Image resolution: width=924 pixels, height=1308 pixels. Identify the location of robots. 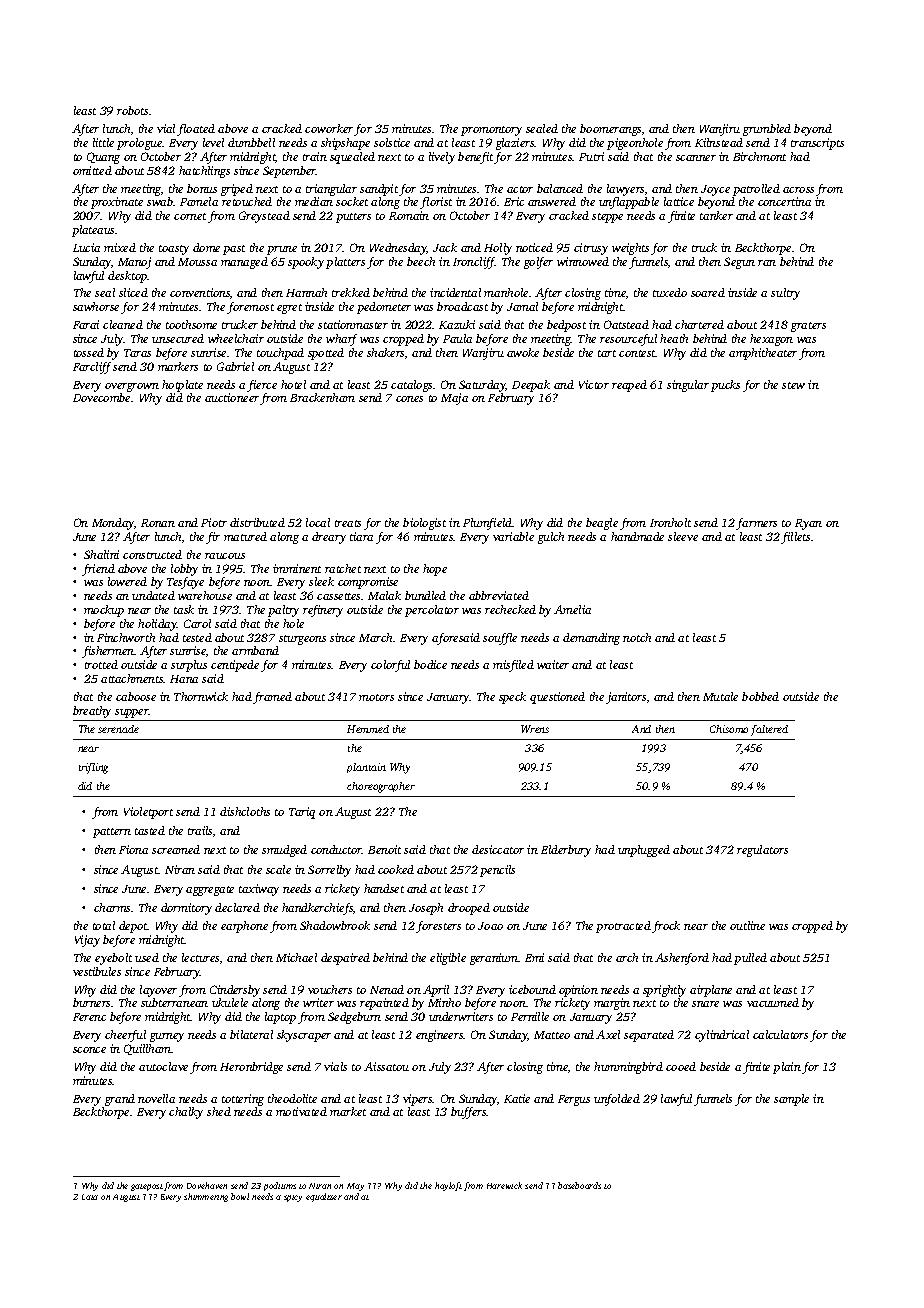
(132, 110).
